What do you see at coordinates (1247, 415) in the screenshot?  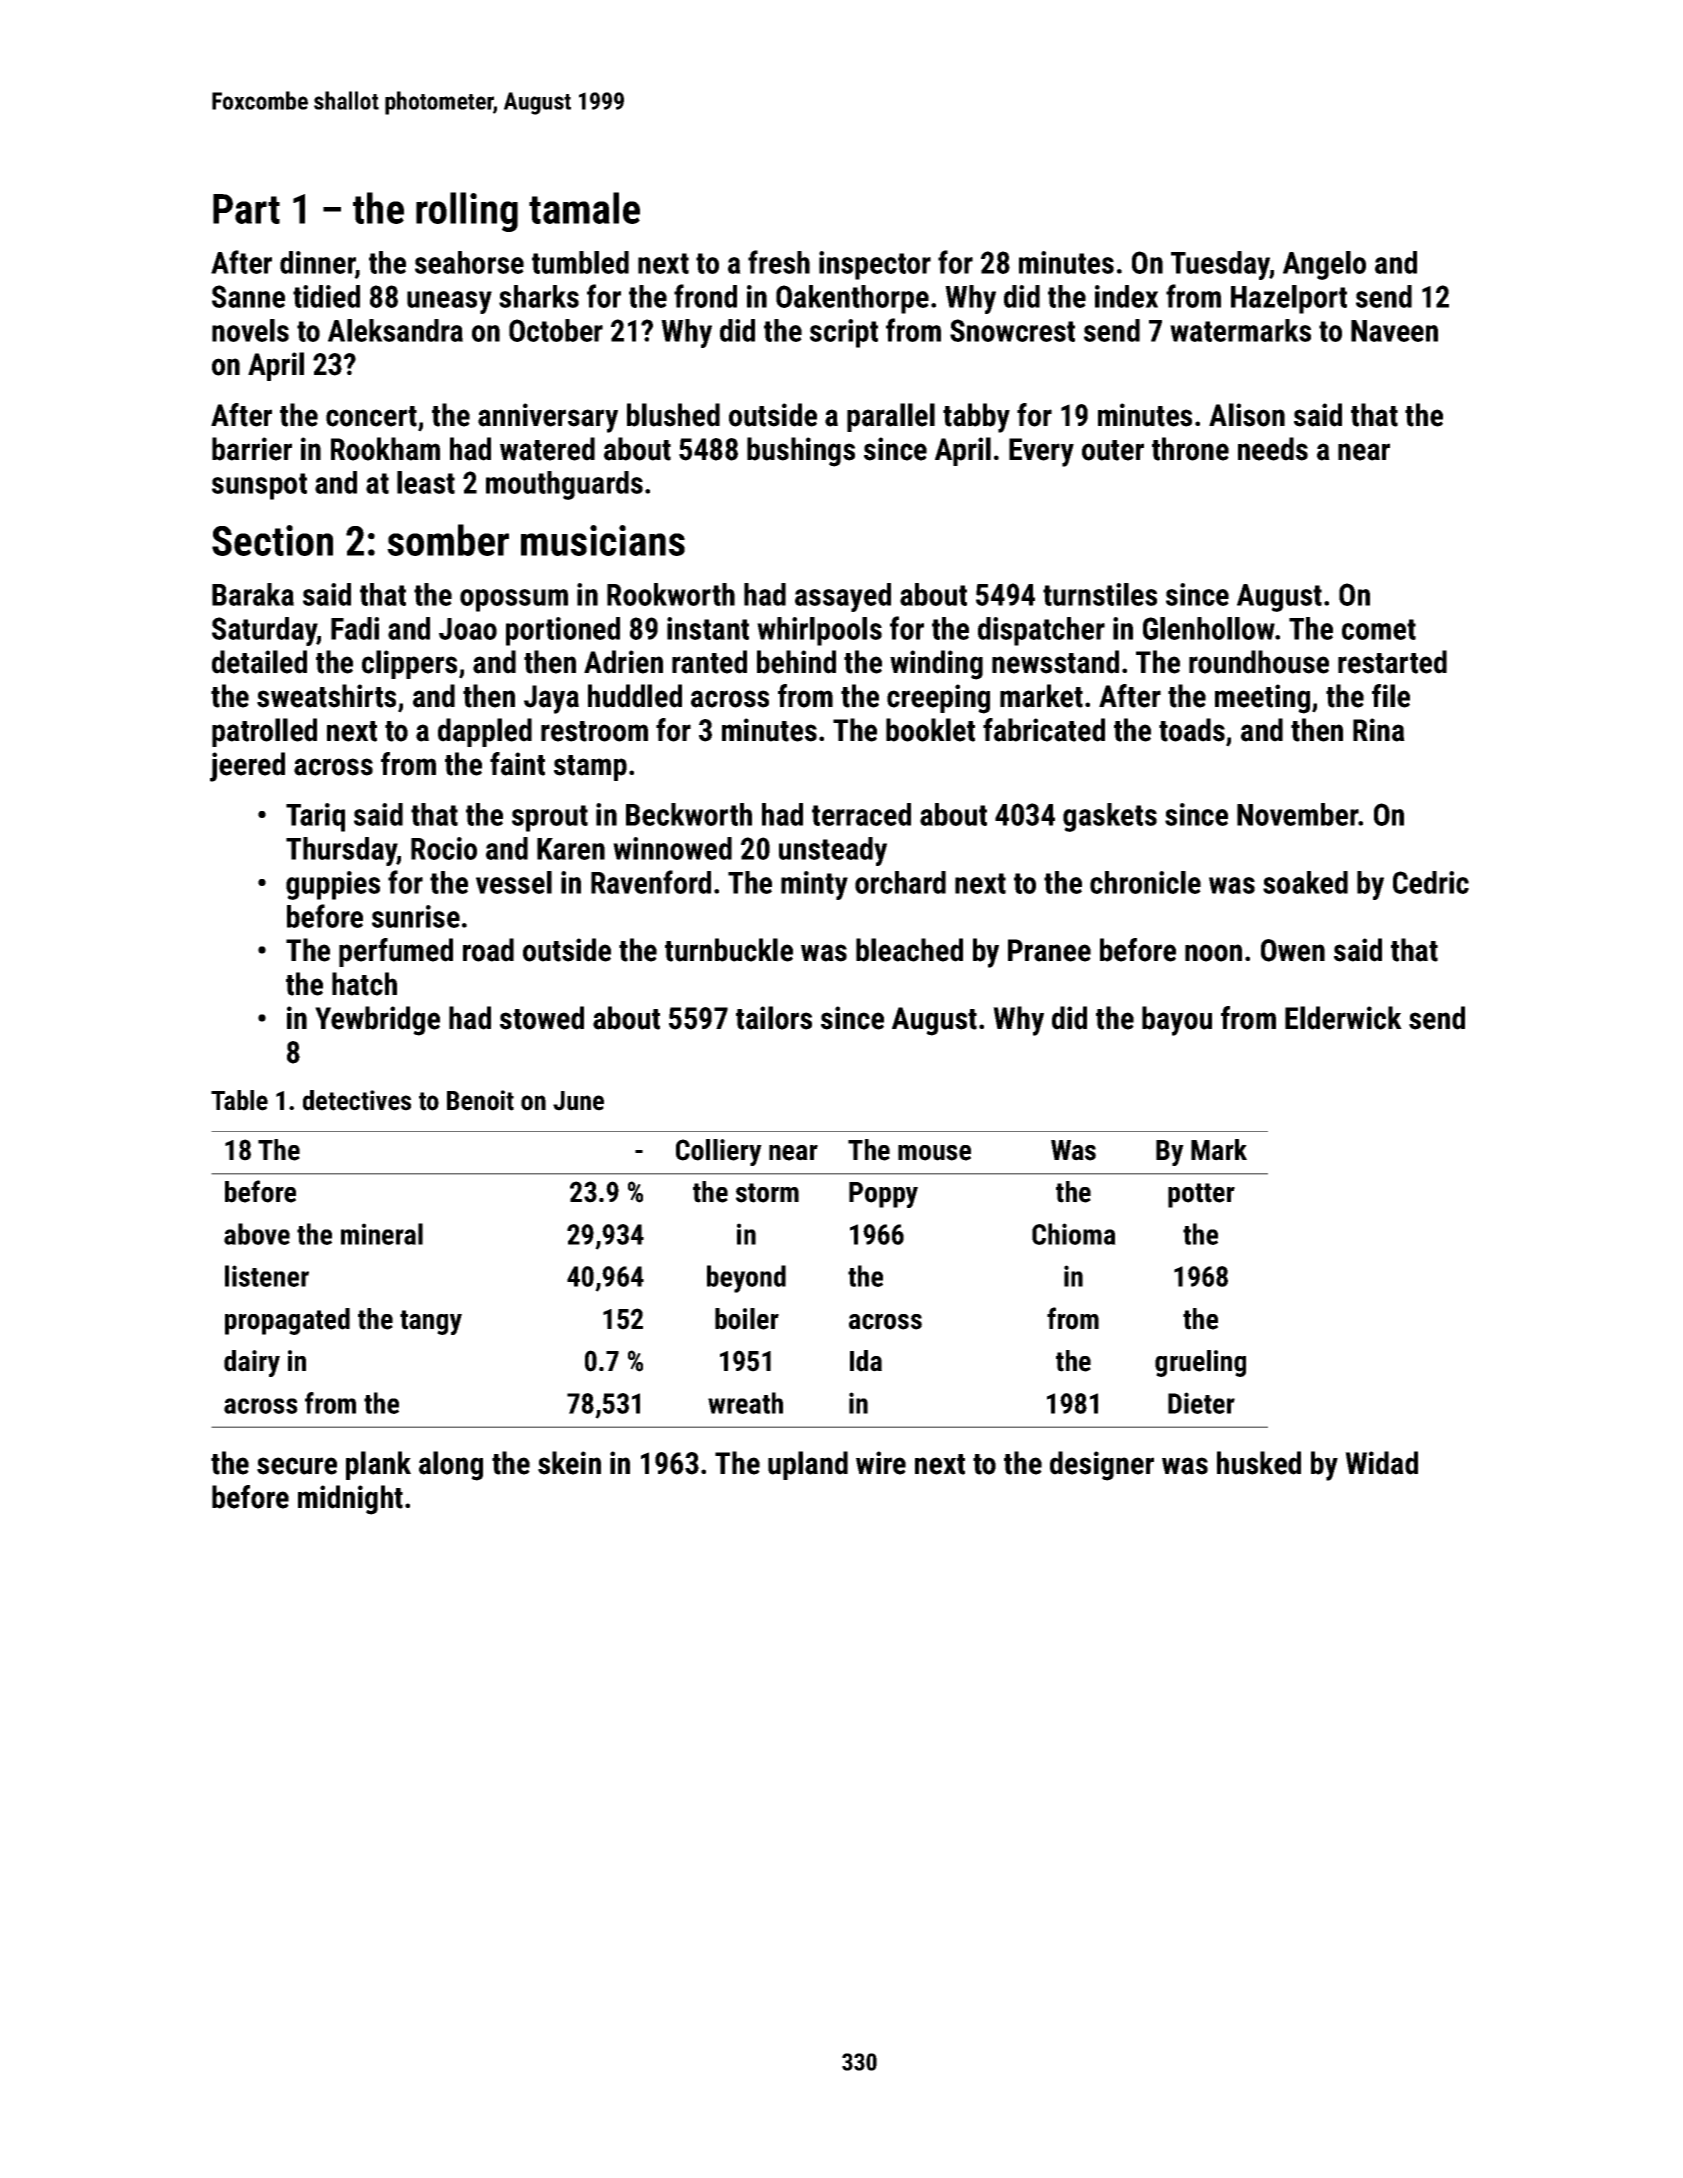 I see `Alison` at bounding box center [1247, 415].
